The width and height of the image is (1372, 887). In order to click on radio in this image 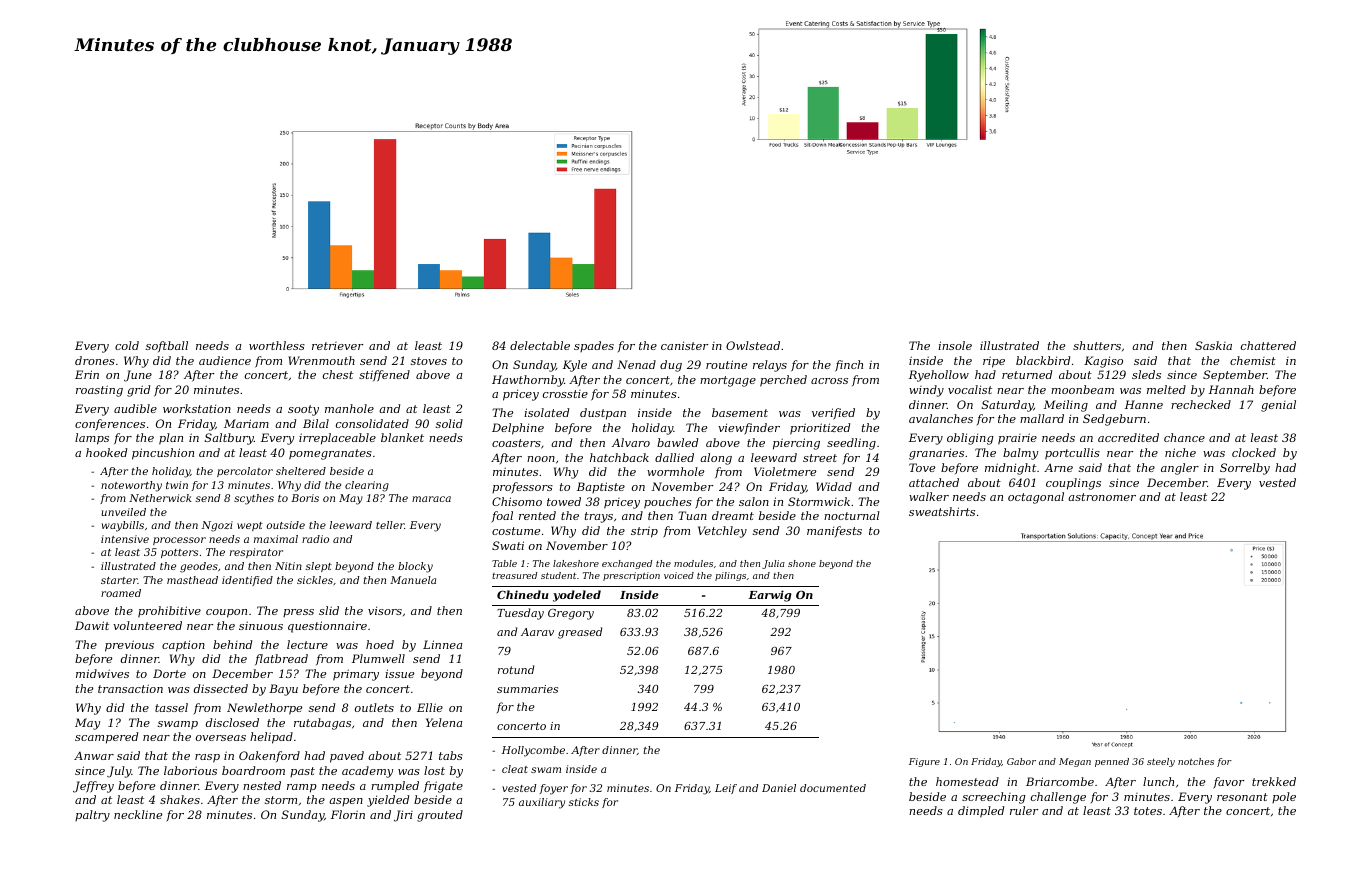, I will do `click(315, 539)`.
